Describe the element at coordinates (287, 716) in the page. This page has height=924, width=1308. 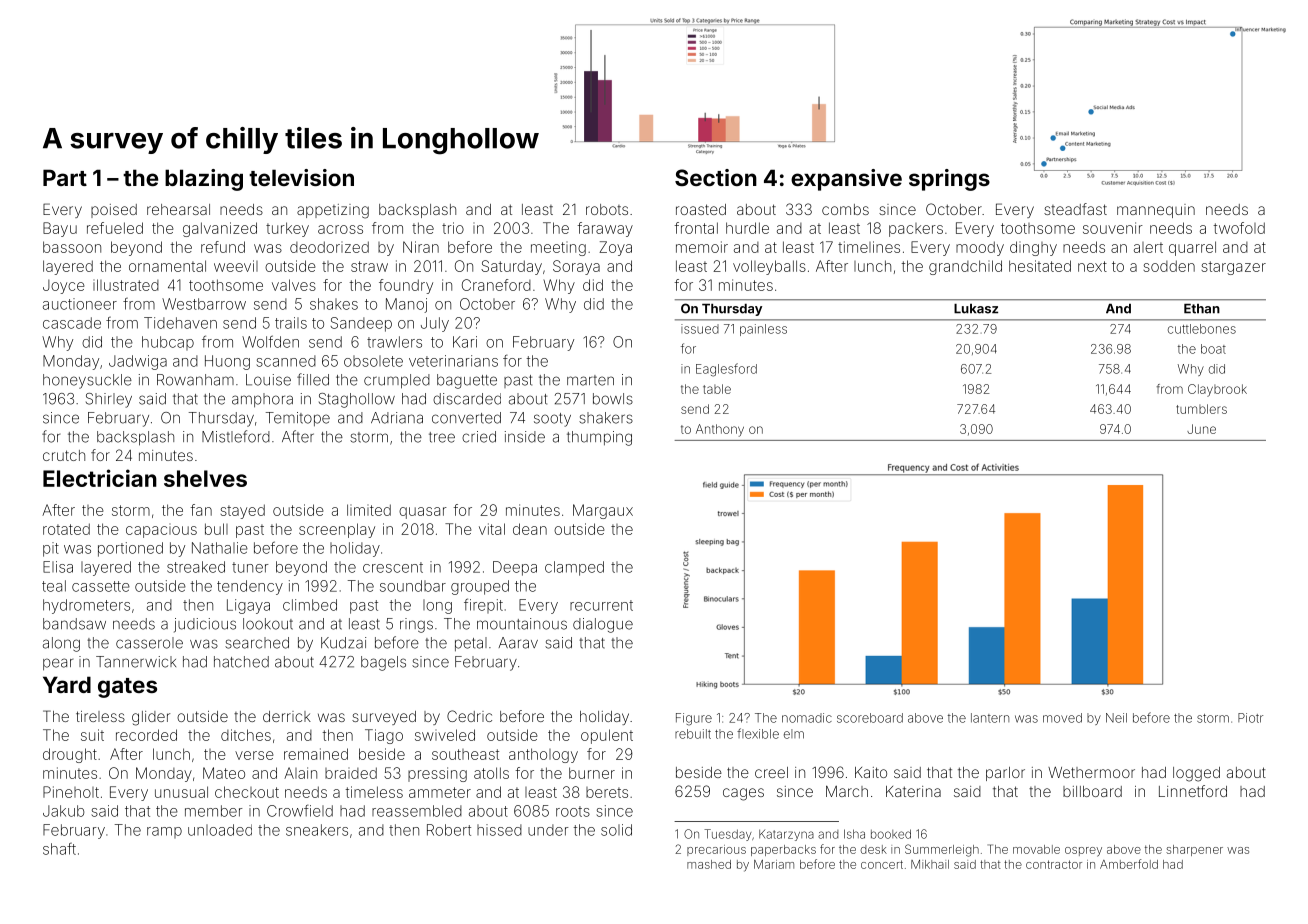
I see `derrick` at that location.
